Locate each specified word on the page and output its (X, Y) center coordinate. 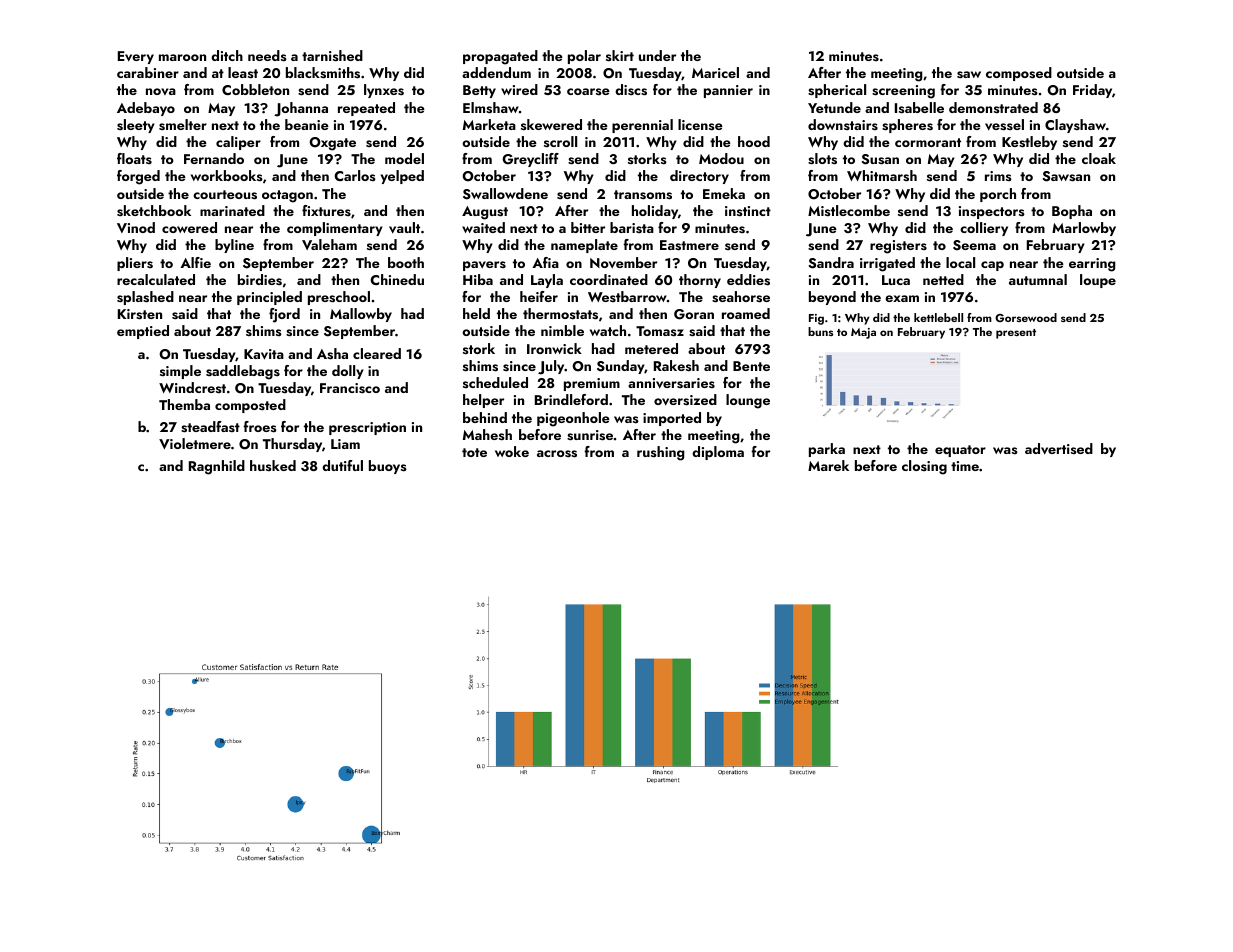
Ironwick (554, 348)
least (243, 72)
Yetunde (834, 107)
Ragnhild (217, 467)
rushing (660, 453)
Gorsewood (1026, 317)
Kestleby (1029, 143)
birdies (260, 280)
